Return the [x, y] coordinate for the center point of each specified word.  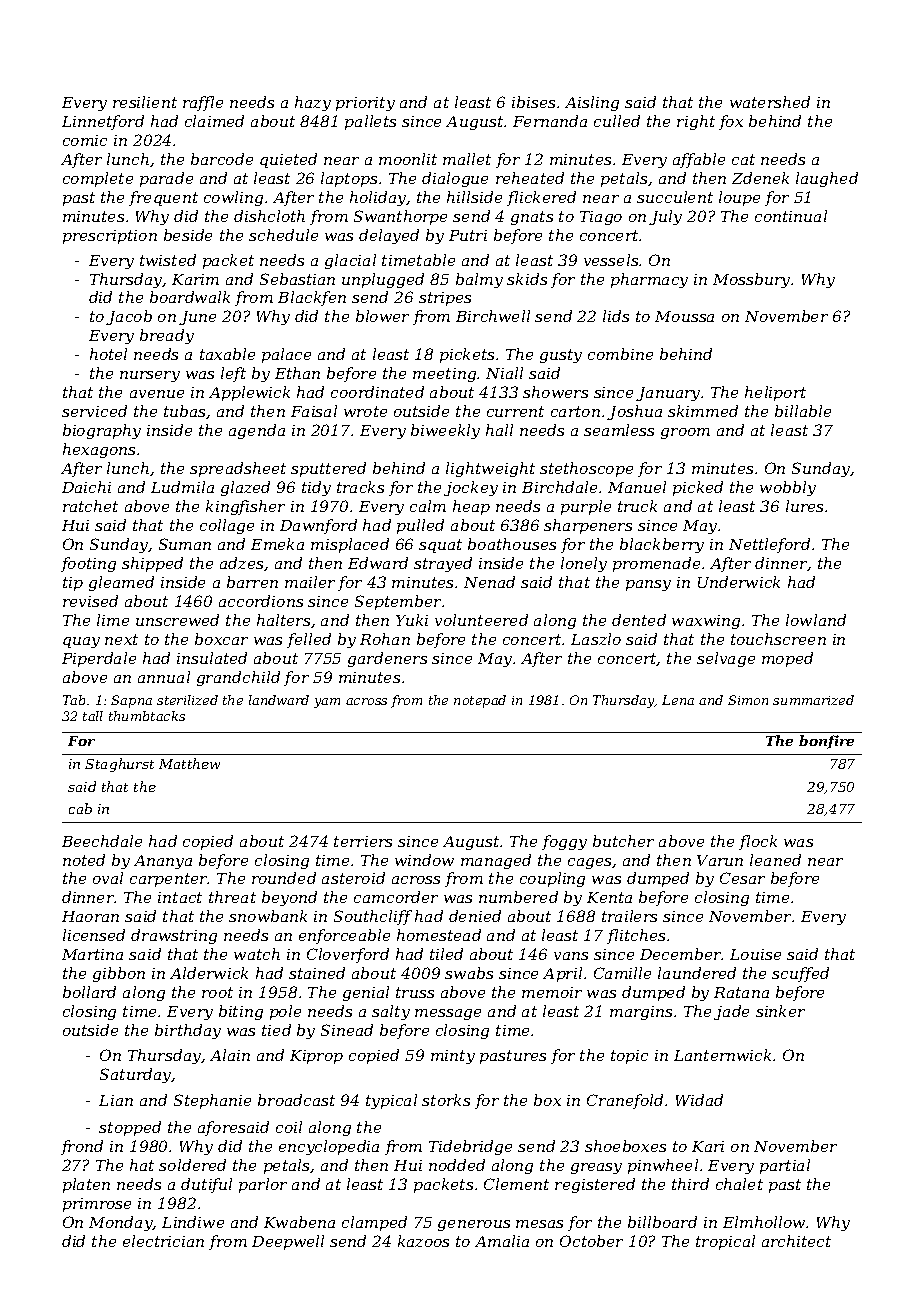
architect [796, 1241]
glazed [245, 488]
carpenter [169, 880]
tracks [360, 487]
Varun [720, 860]
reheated [530, 178]
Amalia [502, 1241]
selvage [726, 659]
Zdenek [760, 178]
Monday [121, 1223]
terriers [363, 841]
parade [166, 179]
